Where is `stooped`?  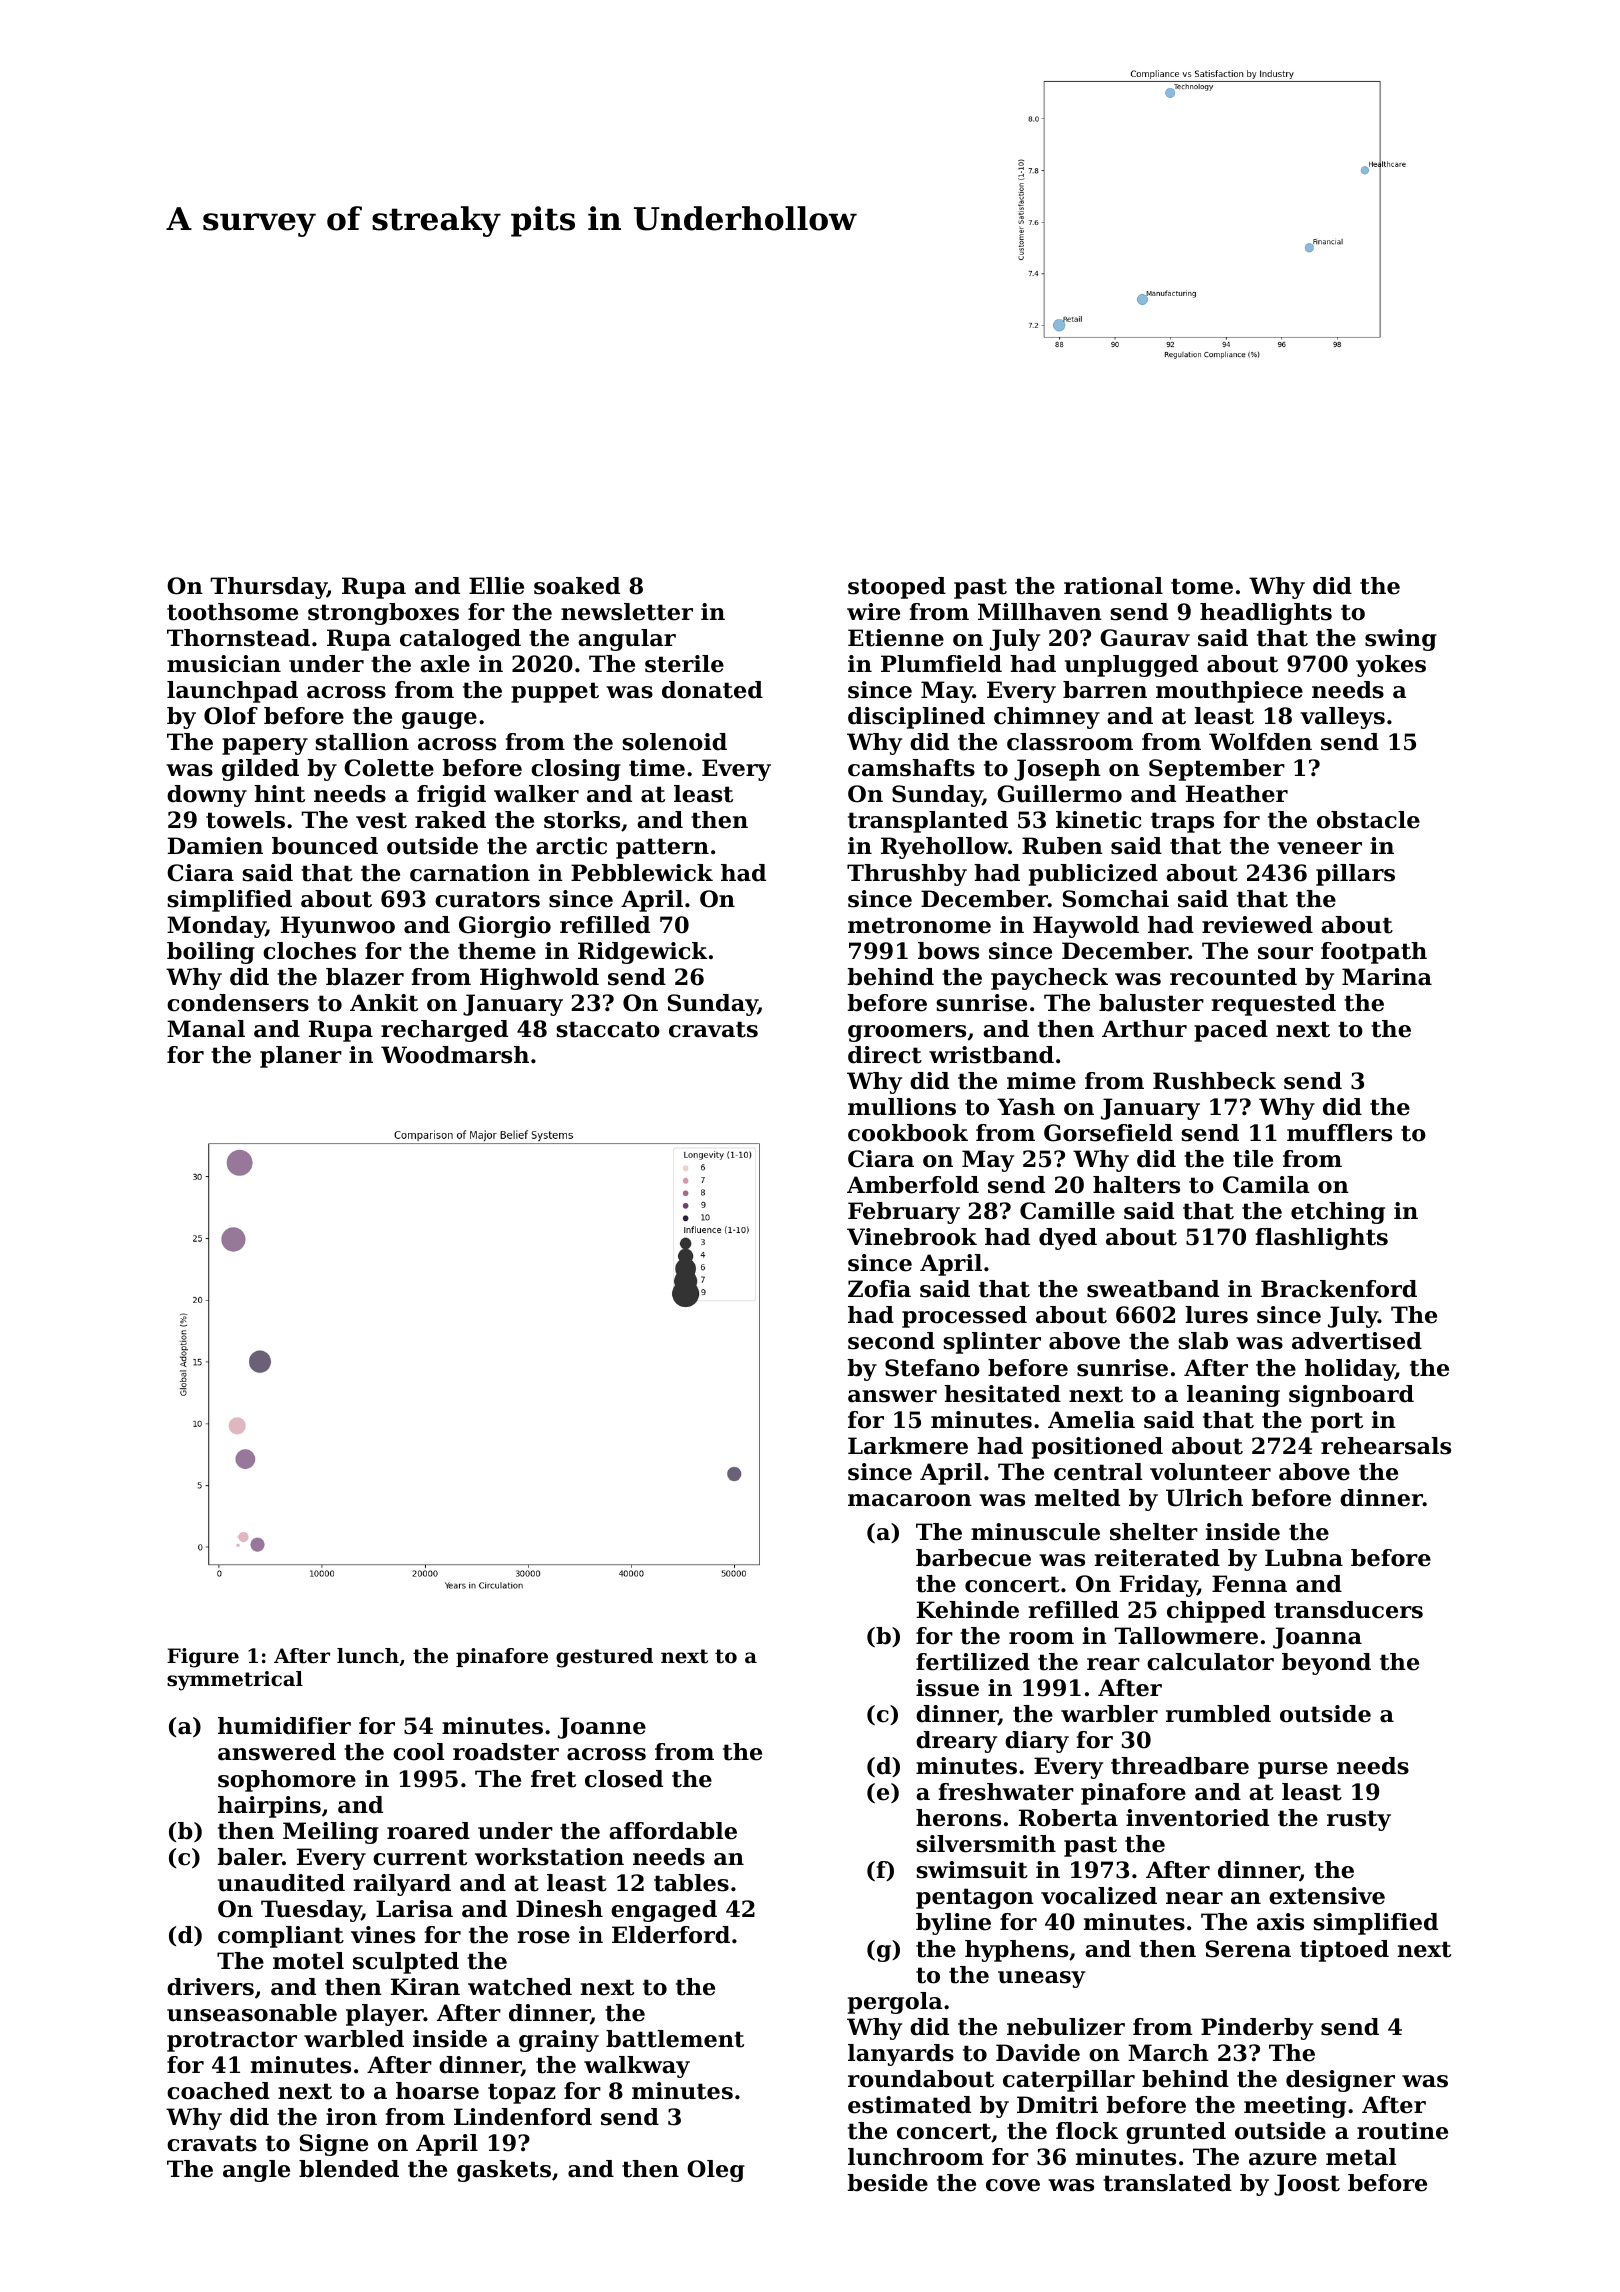 stooped is located at coordinates (897, 588).
